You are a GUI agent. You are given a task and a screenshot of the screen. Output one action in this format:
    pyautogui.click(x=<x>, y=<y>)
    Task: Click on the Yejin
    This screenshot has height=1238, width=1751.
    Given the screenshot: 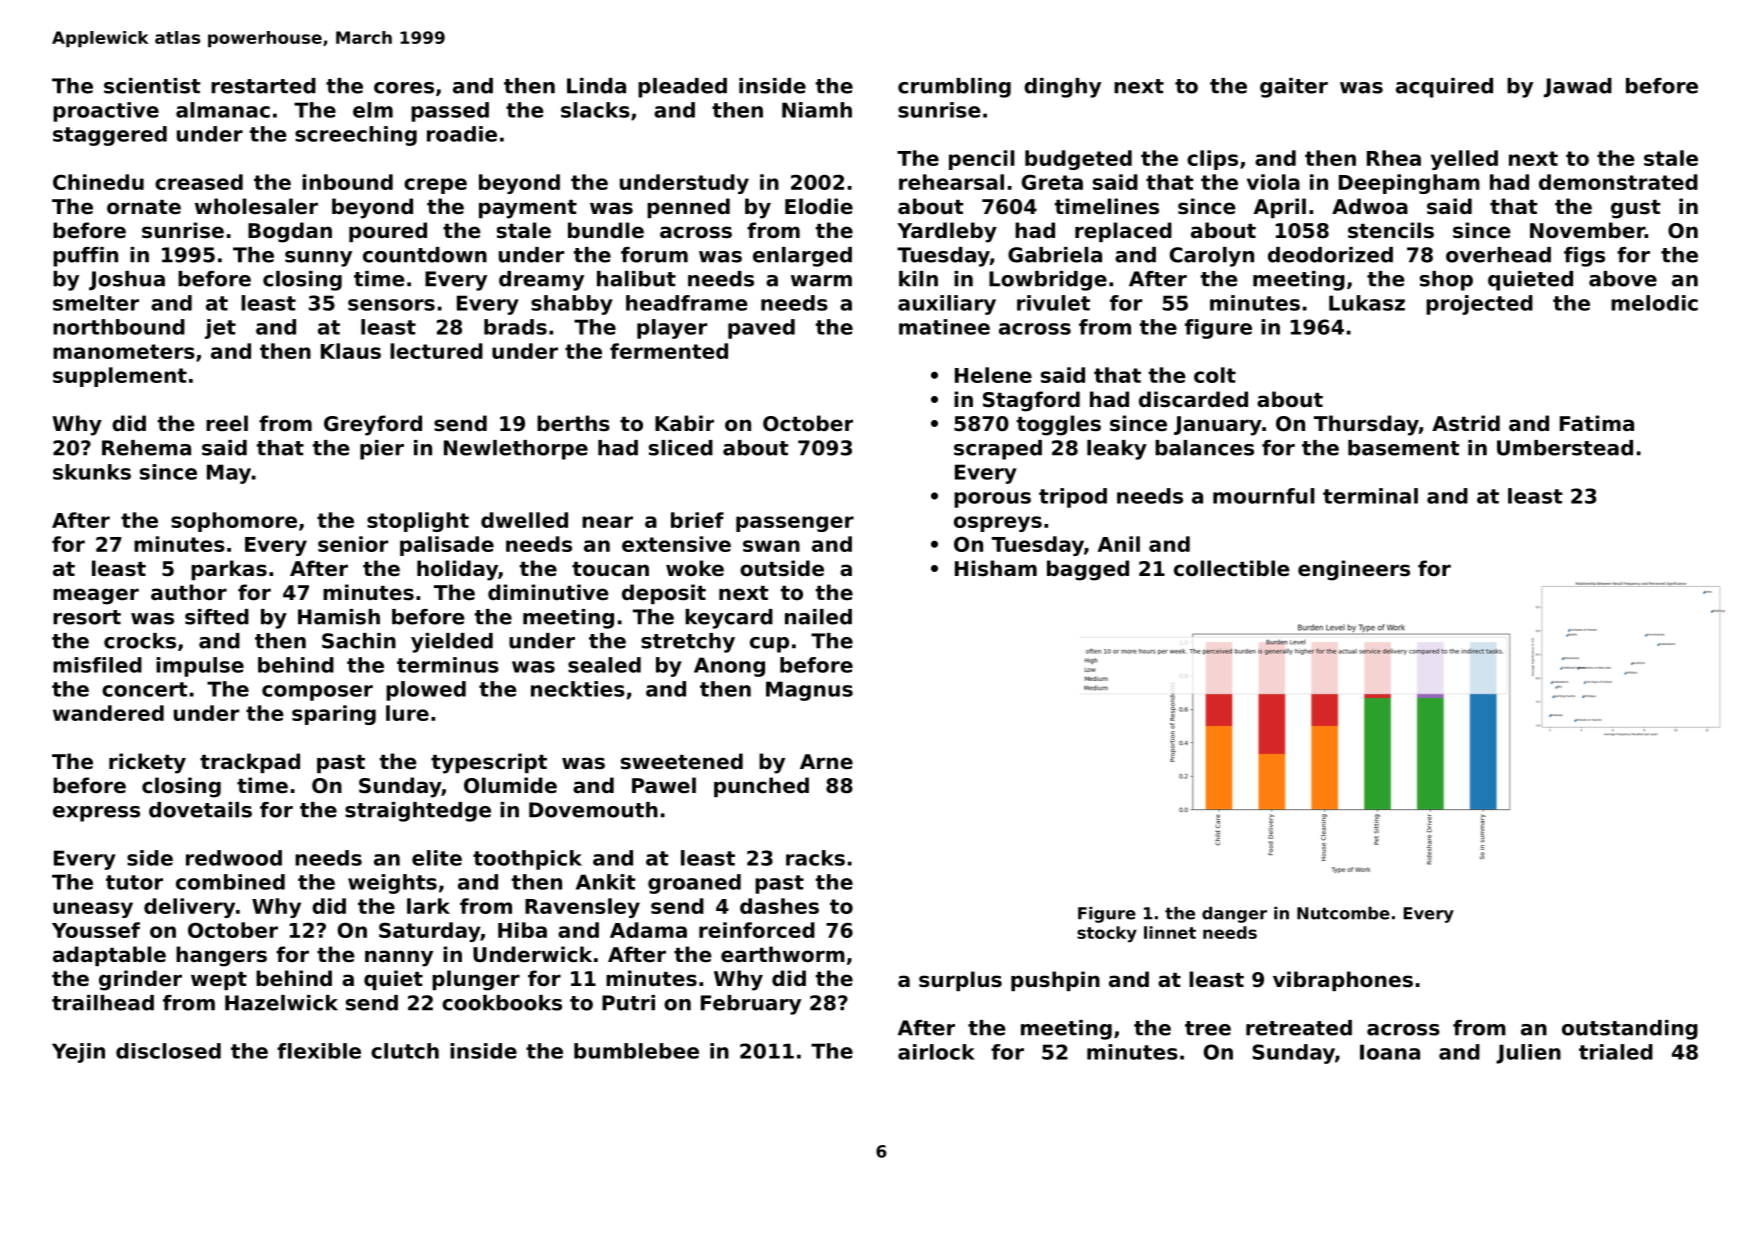 What is the action you would take?
    pyautogui.click(x=78, y=1053)
